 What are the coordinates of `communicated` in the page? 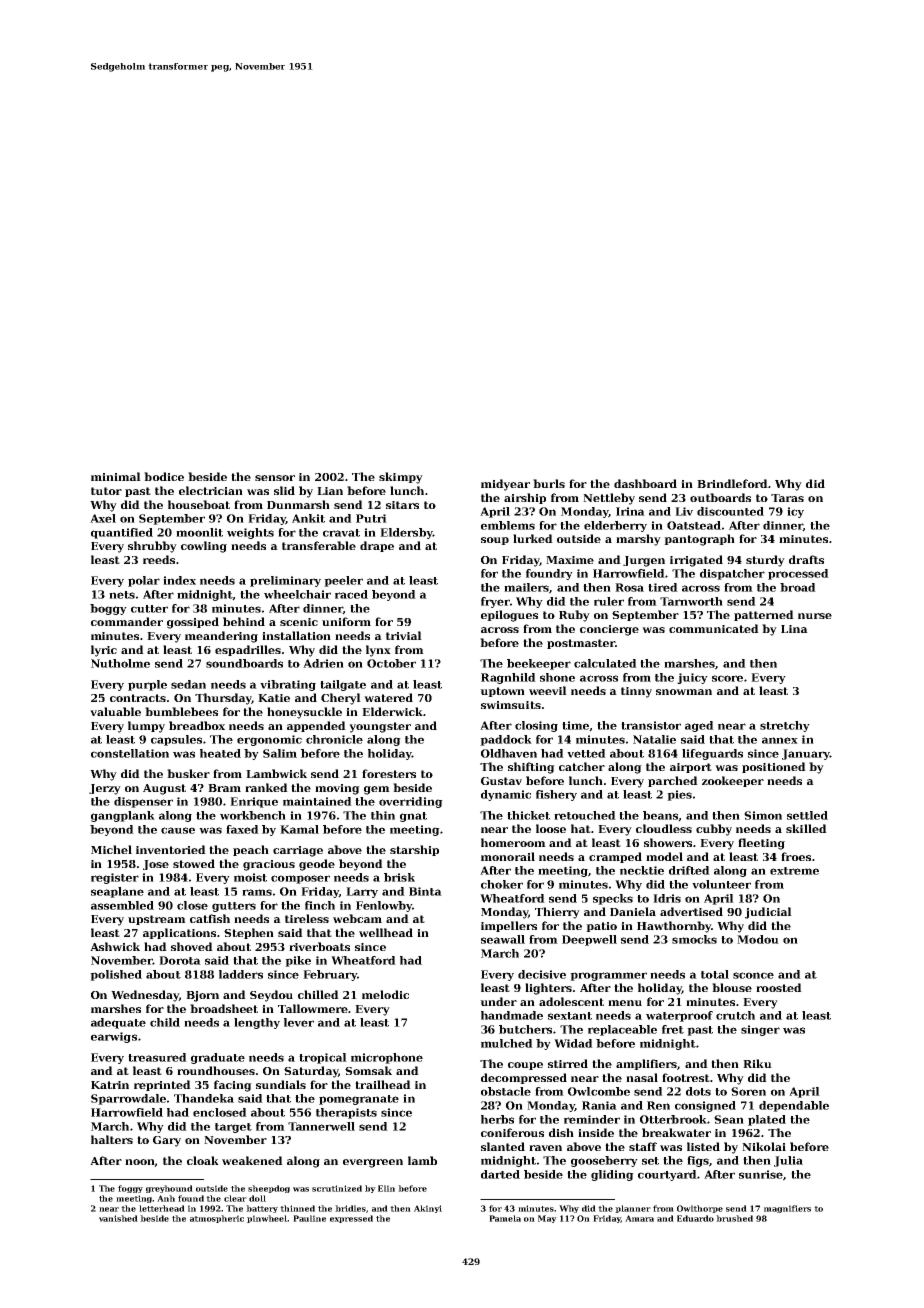 It's located at (714, 628).
